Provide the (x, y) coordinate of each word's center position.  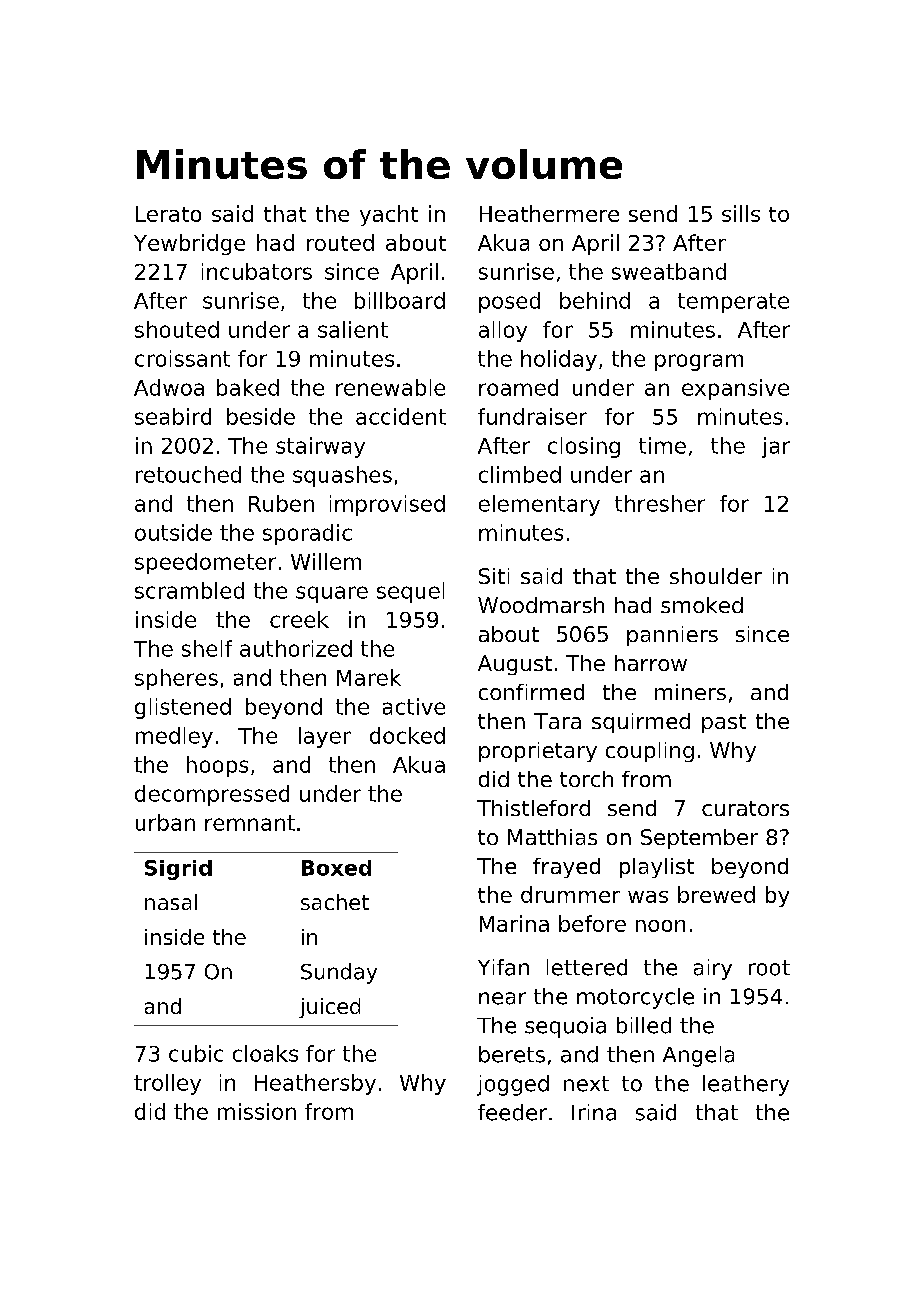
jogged (513, 1085)
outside (173, 532)
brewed (716, 894)
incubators (257, 271)
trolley (167, 1084)
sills (741, 213)
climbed (520, 474)
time (662, 445)
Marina (514, 923)
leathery (746, 1085)
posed (509, 302)
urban (165, 822)
